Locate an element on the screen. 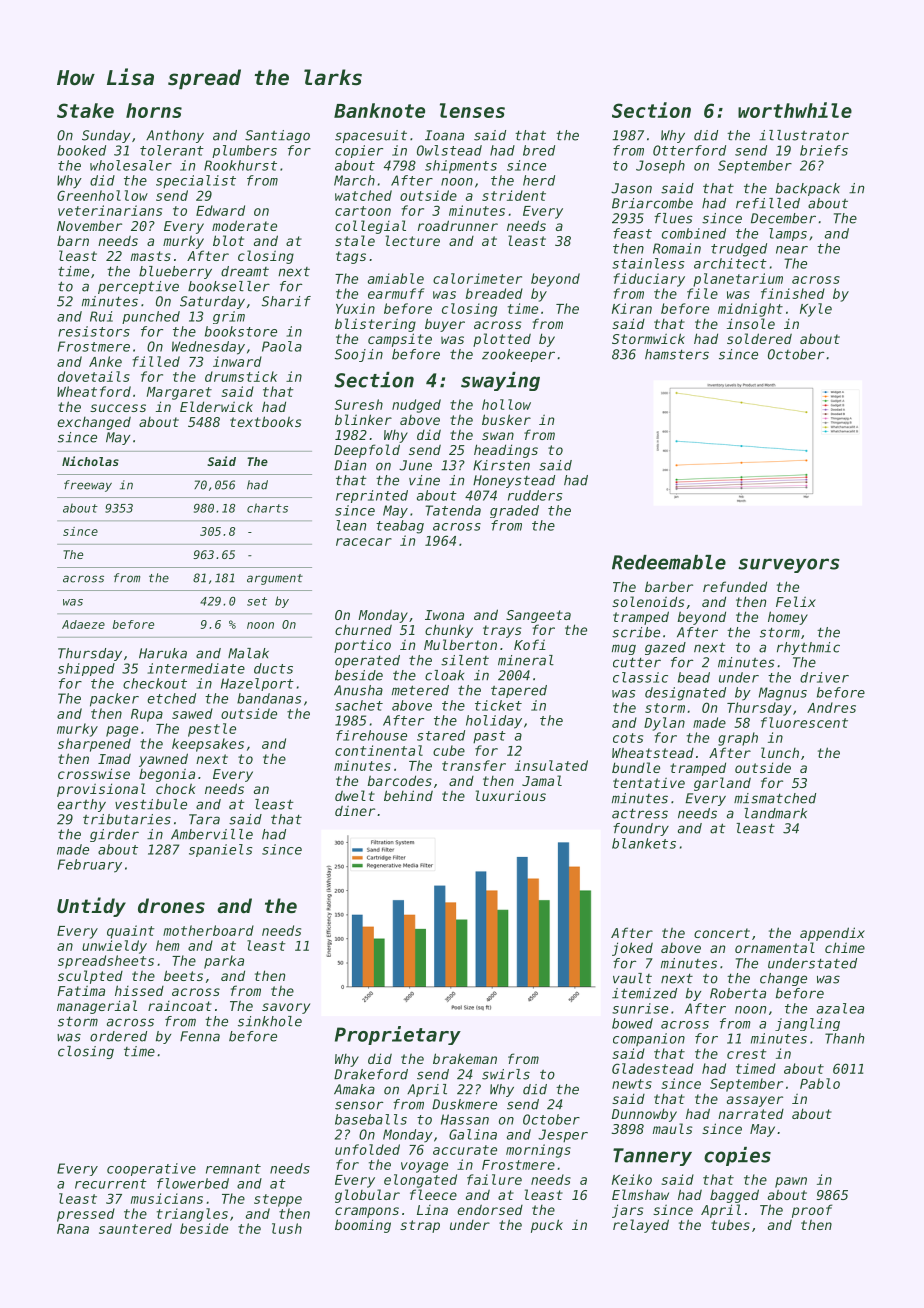 This screenshot has height=1308, width=924. sauntered is located at coordinates (135, 1228).
